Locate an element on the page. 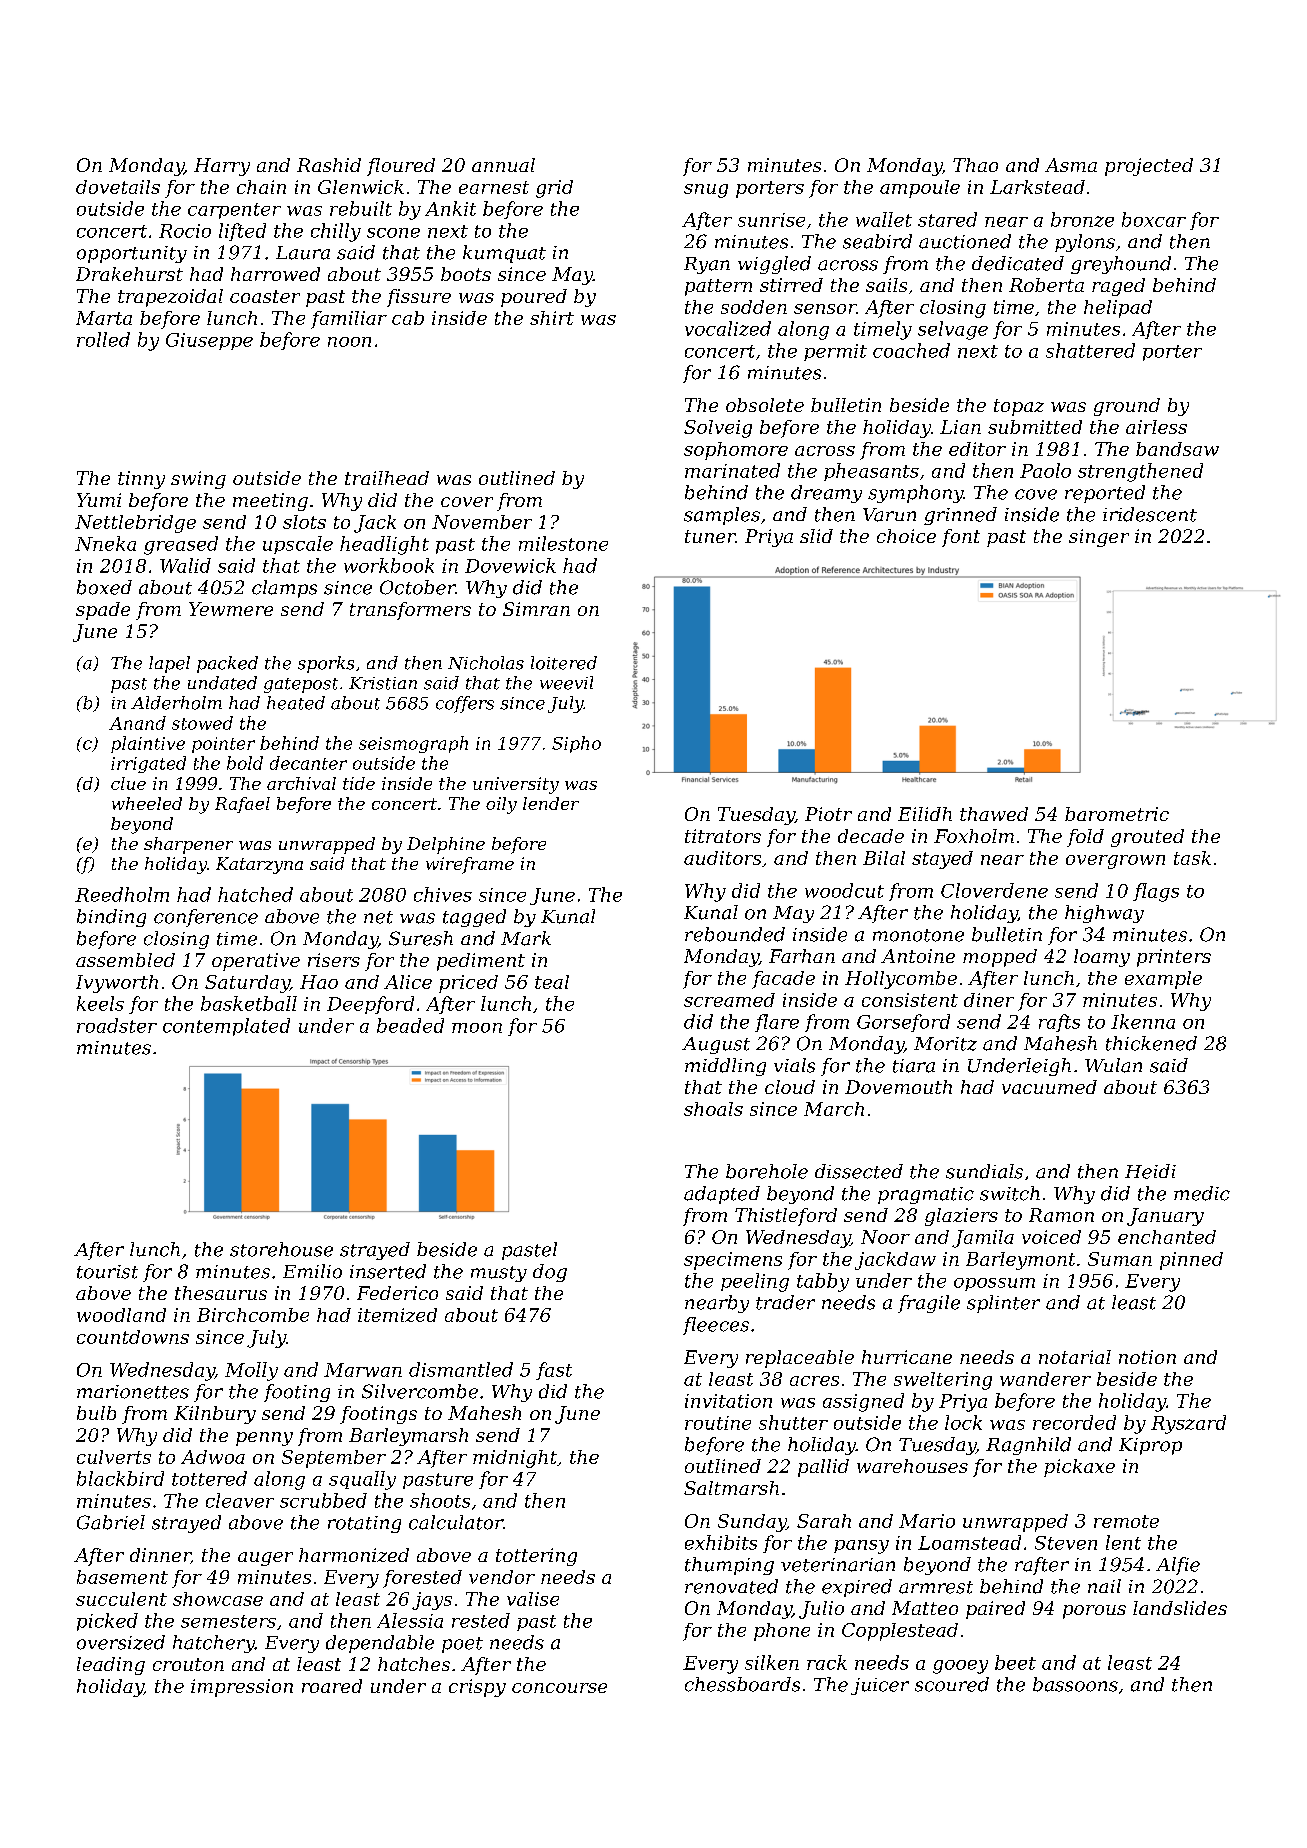 The height and width of the document is (1848, 1307). Asma is located at coordinates (1071, 165).
